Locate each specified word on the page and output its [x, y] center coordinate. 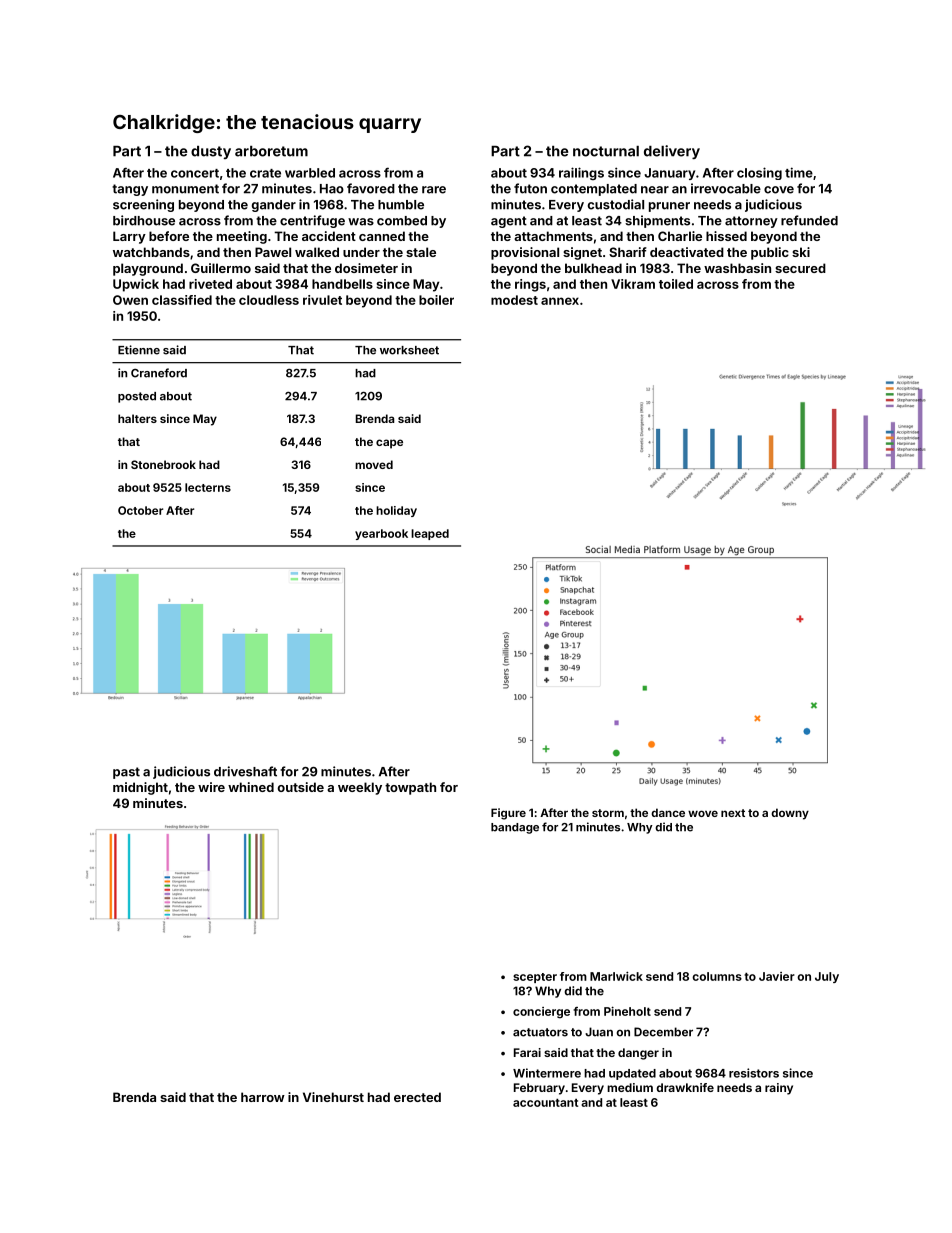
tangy [130, 190]
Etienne [139, 350]
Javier [777, 976]
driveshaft [245, 771]
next [733, 813]
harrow [263, 1097]
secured [800, 268]
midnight [140, 788]
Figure [508, 814]
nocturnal [606, 151]
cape [389, 444]
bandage [515, 828]
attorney [751, 222]
